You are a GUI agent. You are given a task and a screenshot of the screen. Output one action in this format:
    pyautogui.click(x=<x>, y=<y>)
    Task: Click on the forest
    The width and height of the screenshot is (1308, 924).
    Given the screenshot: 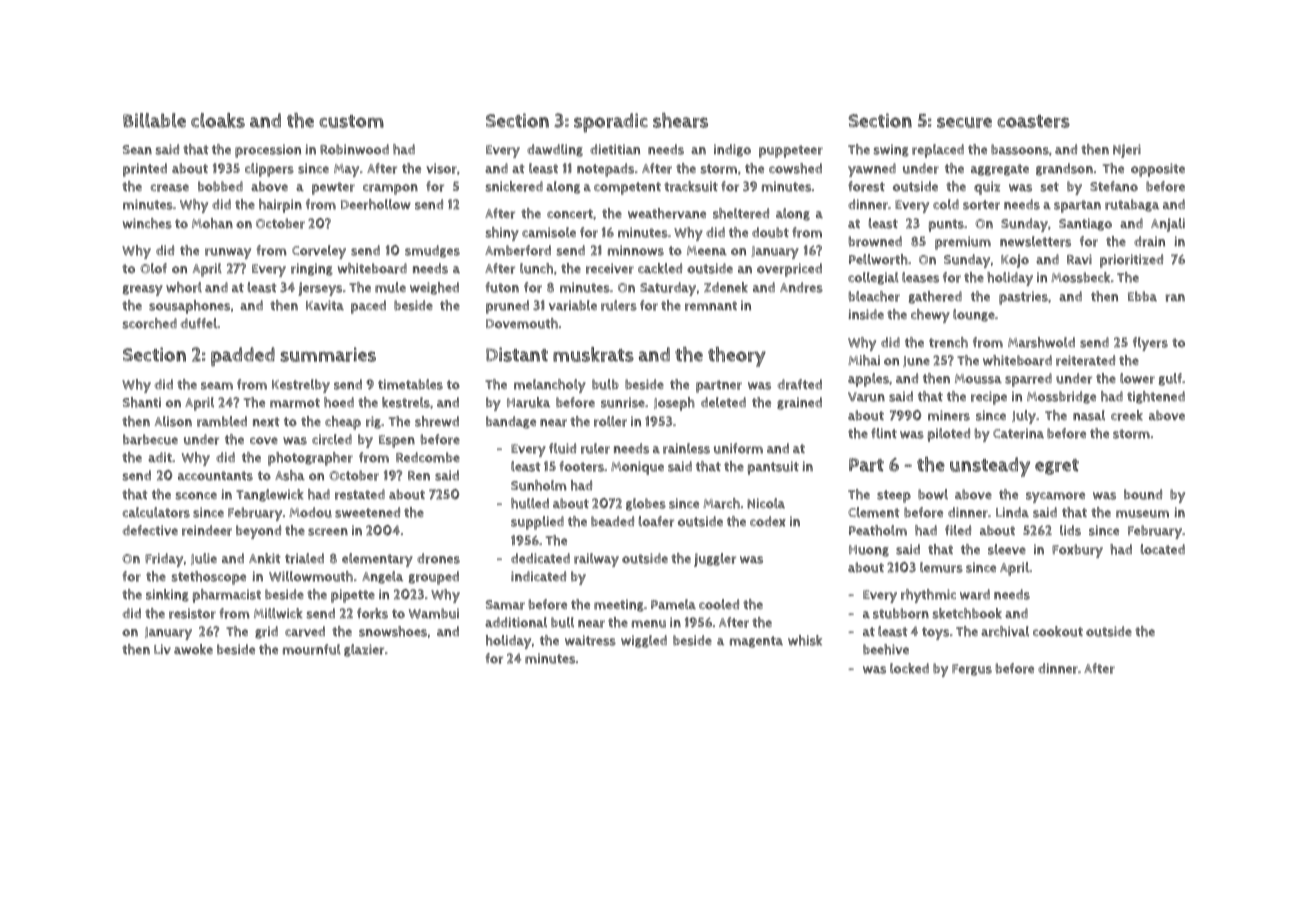 What is the action you would take?
    pyautogui.click(x=866, y=186)
